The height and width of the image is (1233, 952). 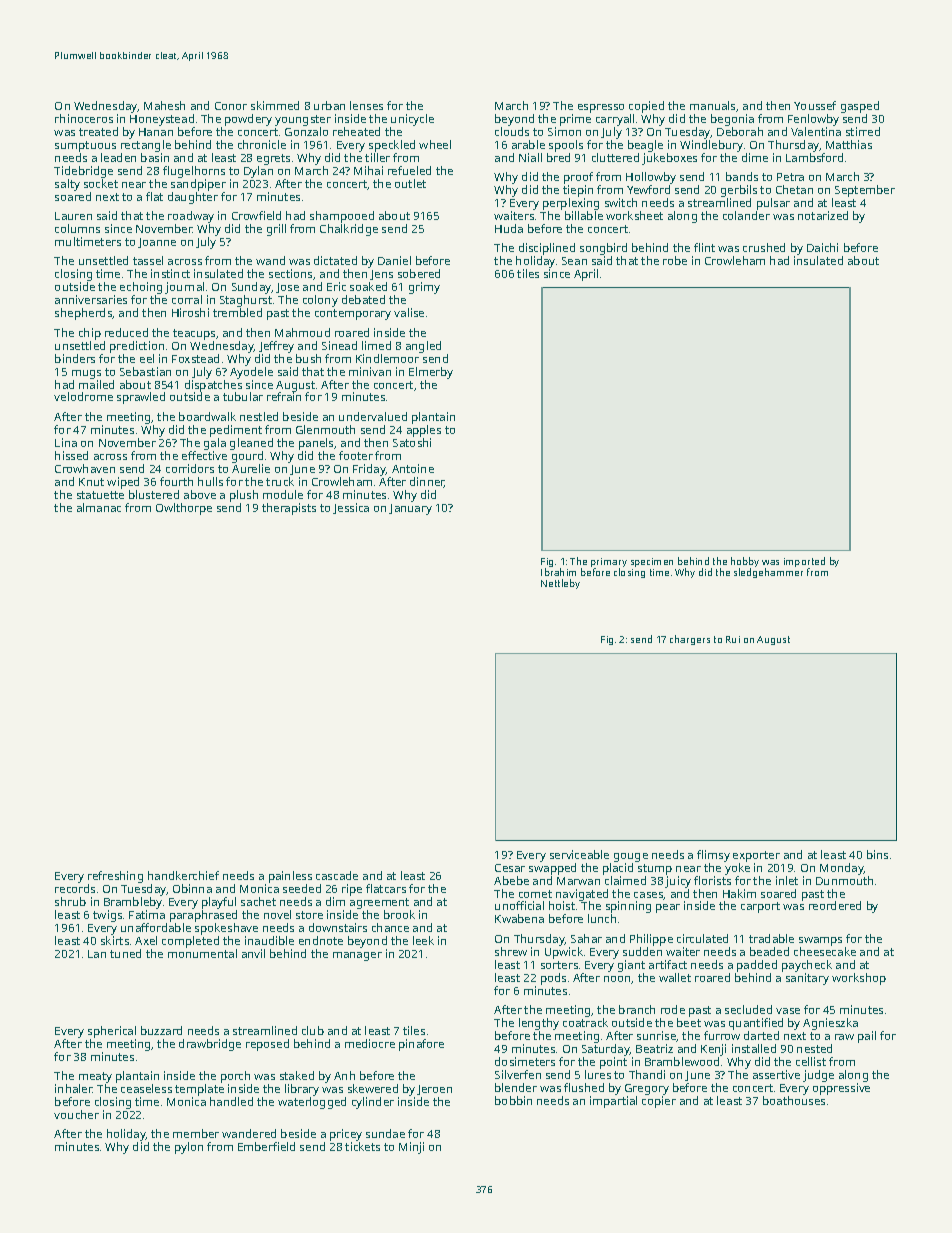 What do you see at coordinates (558, 572) in the image?
I see `Ibrahim` at bounding box center [558, 572].
